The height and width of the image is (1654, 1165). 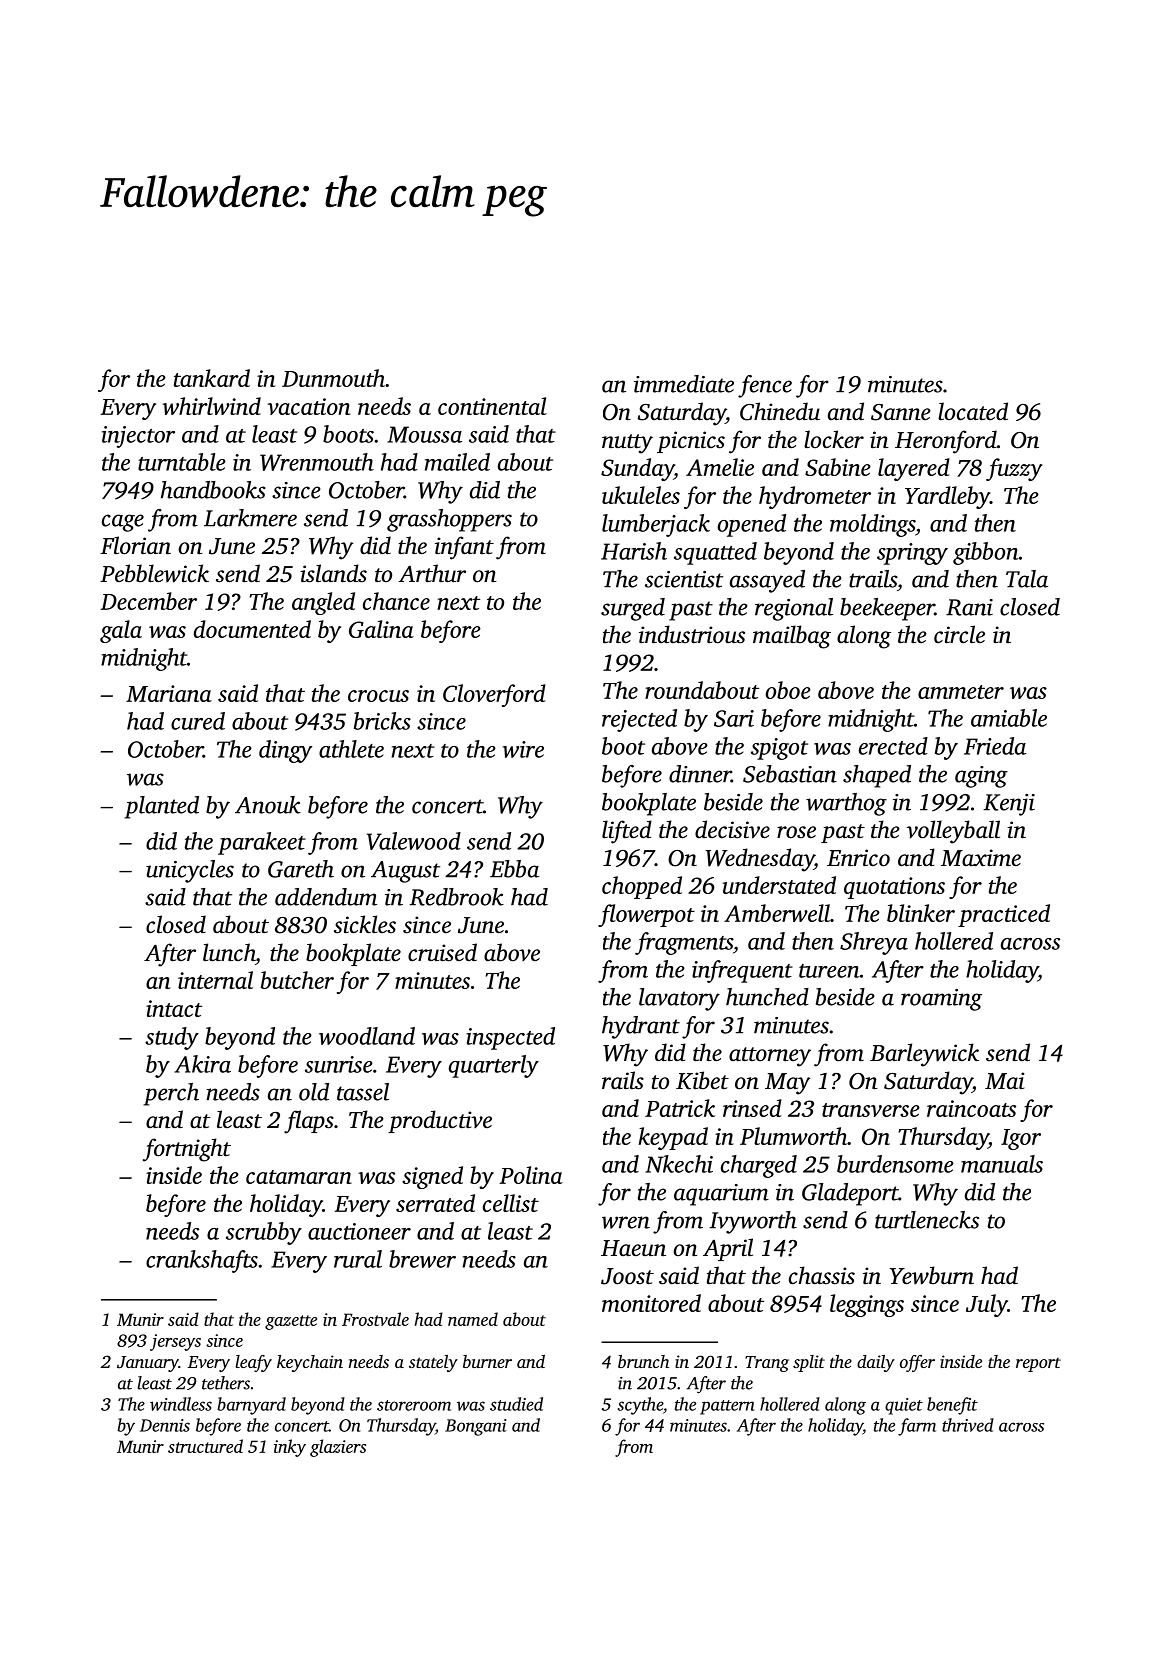 What do you see at coordinates (212, 378) in the image?
I see `tankard` at bounding box center [212, 378].
